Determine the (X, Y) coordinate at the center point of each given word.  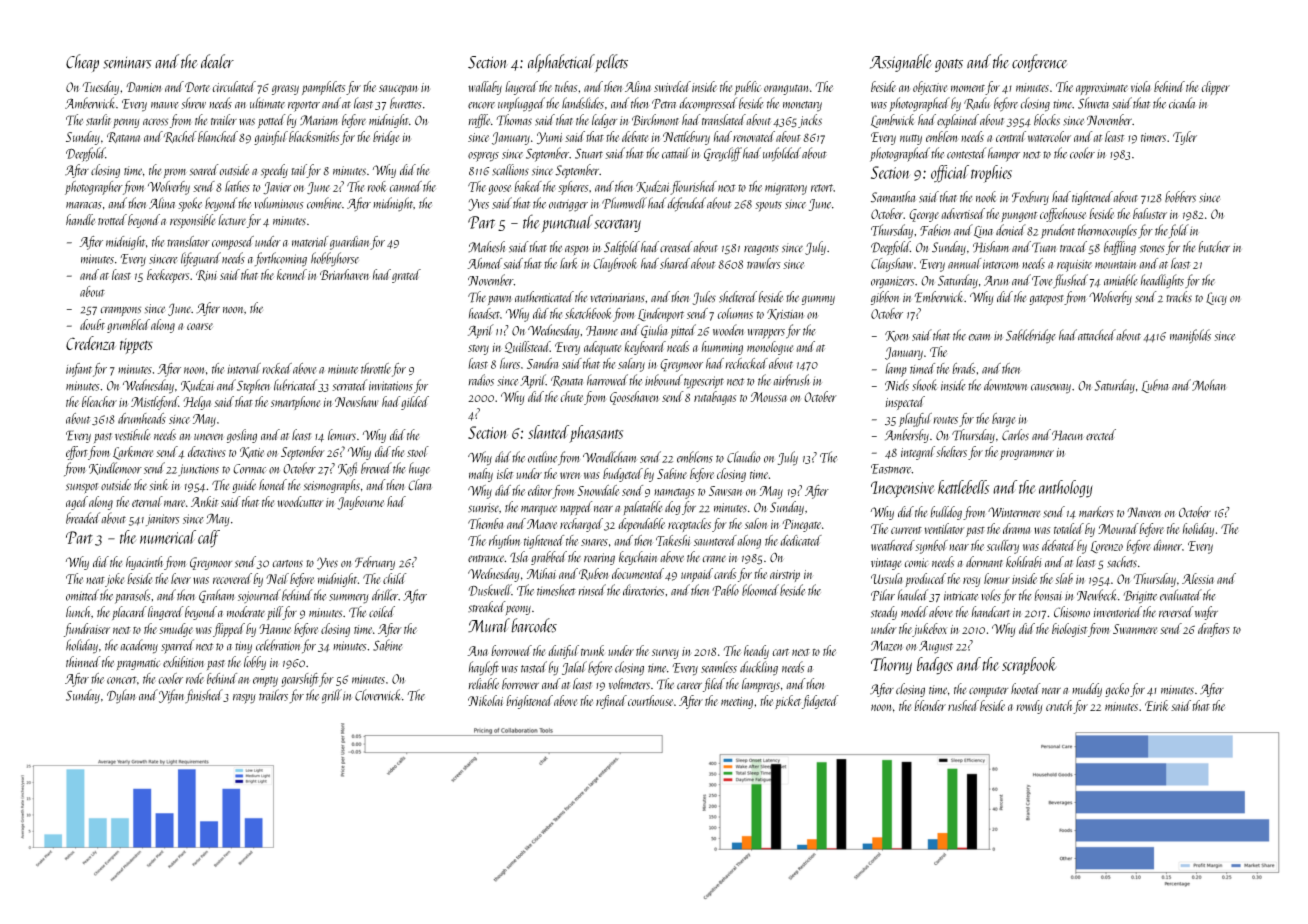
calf (209, 539)
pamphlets (323, 88)
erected (1101, 434)
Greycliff (723, 154)
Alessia (1198, 578)
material (310, 241)
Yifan (171, 696)
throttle (376, 368)
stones (1152, 249)
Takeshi (673, 540)
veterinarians (617, 298)
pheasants (596, 434)
